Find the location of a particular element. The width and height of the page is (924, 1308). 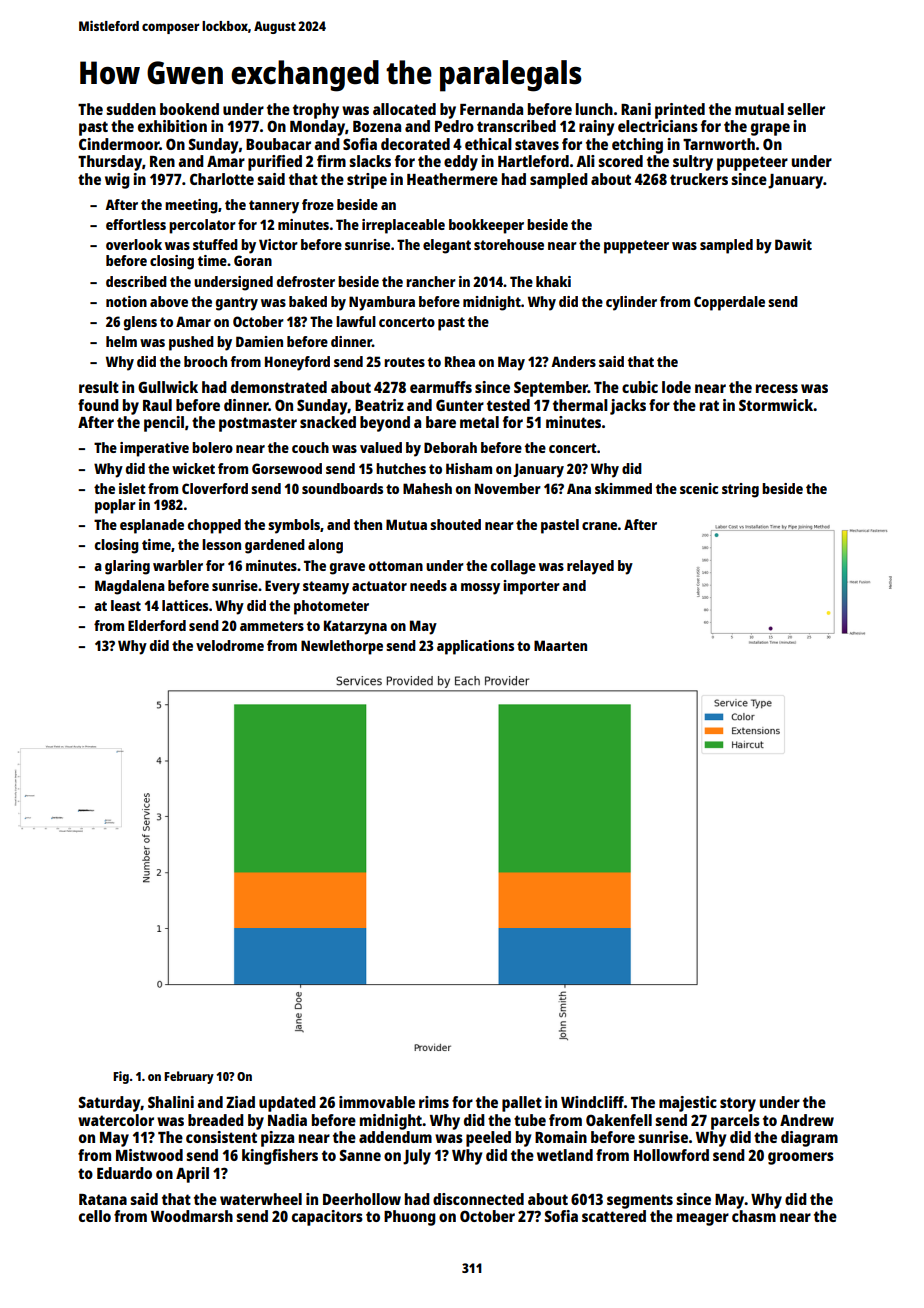

truckers is located at coordinates (699, 179).
